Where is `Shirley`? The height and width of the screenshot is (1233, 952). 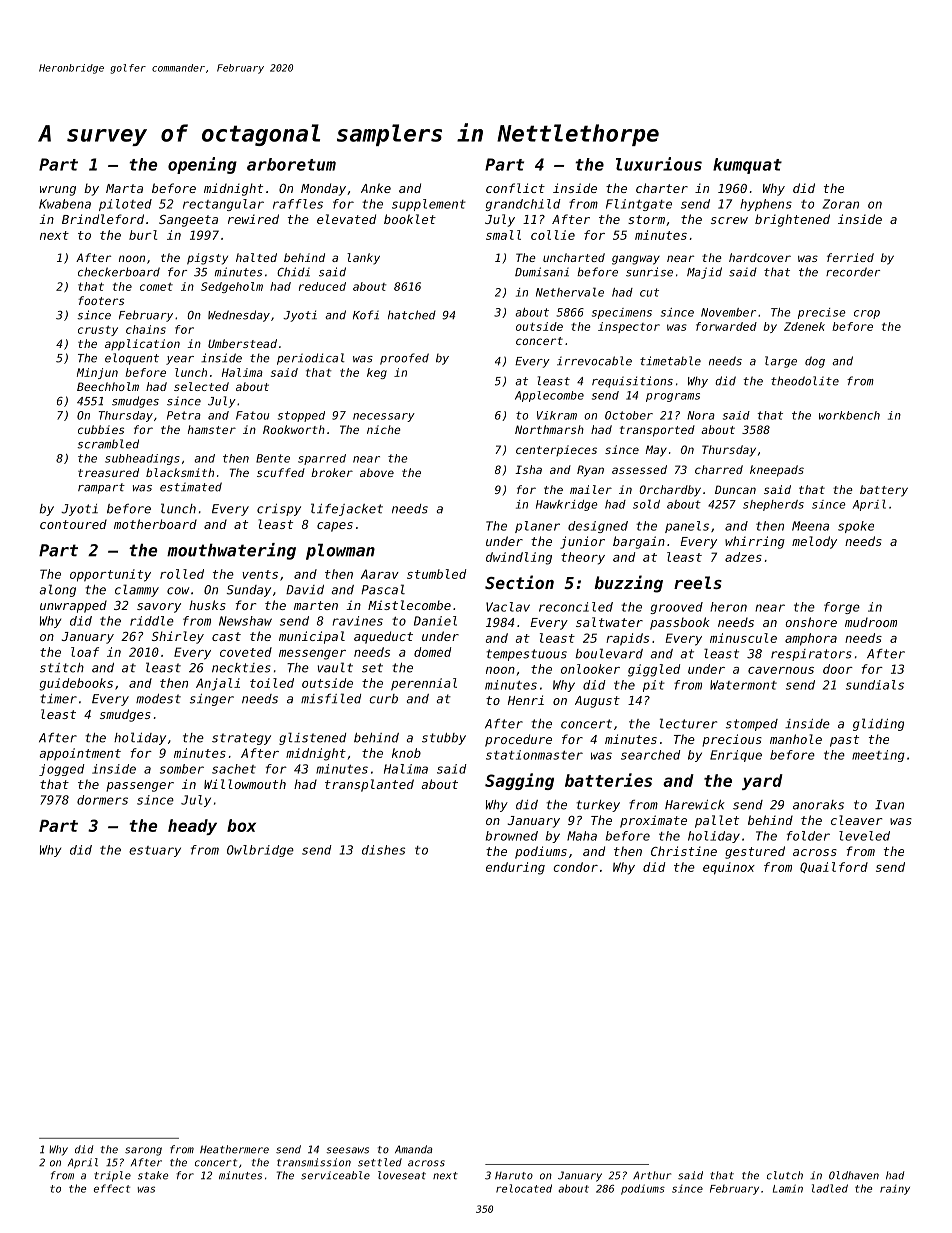 Shirley is located at coordinates (178, 637).
